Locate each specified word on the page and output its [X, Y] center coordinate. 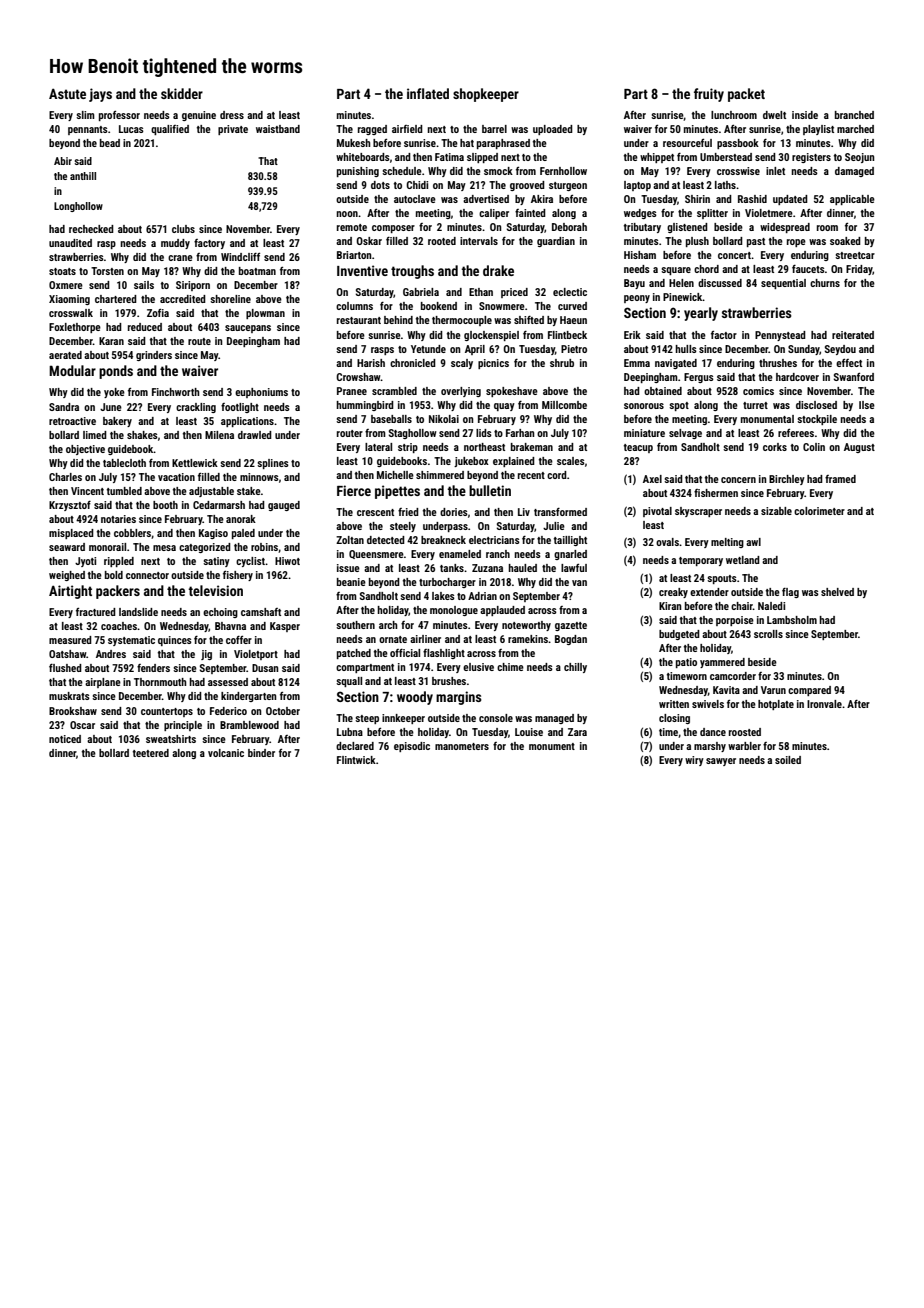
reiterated [853, 335]
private [233, 130]
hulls [686, 349]
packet [746, 95]
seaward [67, 547]
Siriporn [193, 286]
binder [261, 753]
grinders [154, 356]
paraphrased [503, 144]
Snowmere [502, 306]
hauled [522, 568]
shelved [837, 592]
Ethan [481, 292]
